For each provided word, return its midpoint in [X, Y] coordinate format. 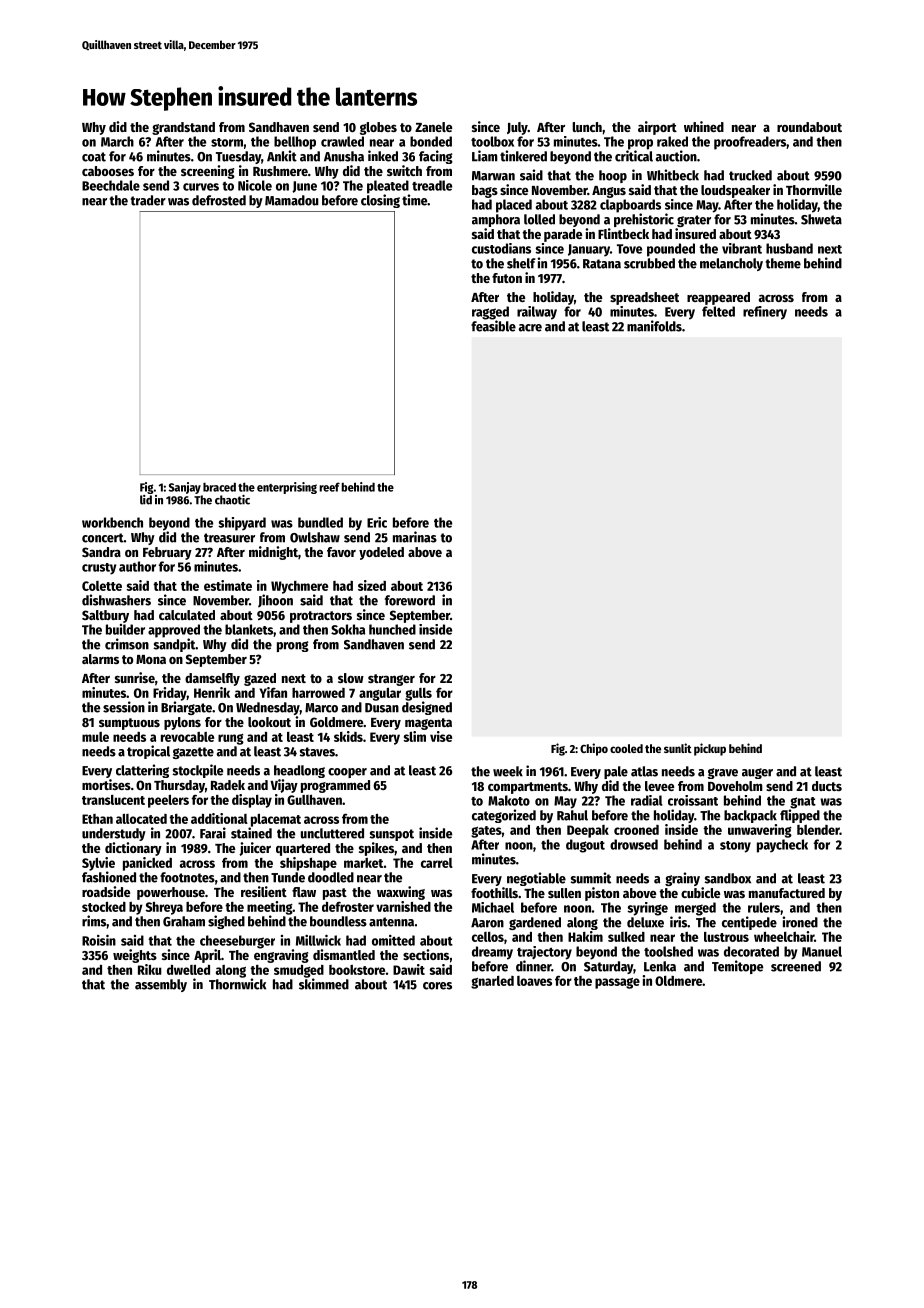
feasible [493, 326]
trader [148, 200]
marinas [415, 537]
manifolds [654, 326]
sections [426, 954]
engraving [281, 956]
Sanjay [185, 488]
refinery [765, 313]
